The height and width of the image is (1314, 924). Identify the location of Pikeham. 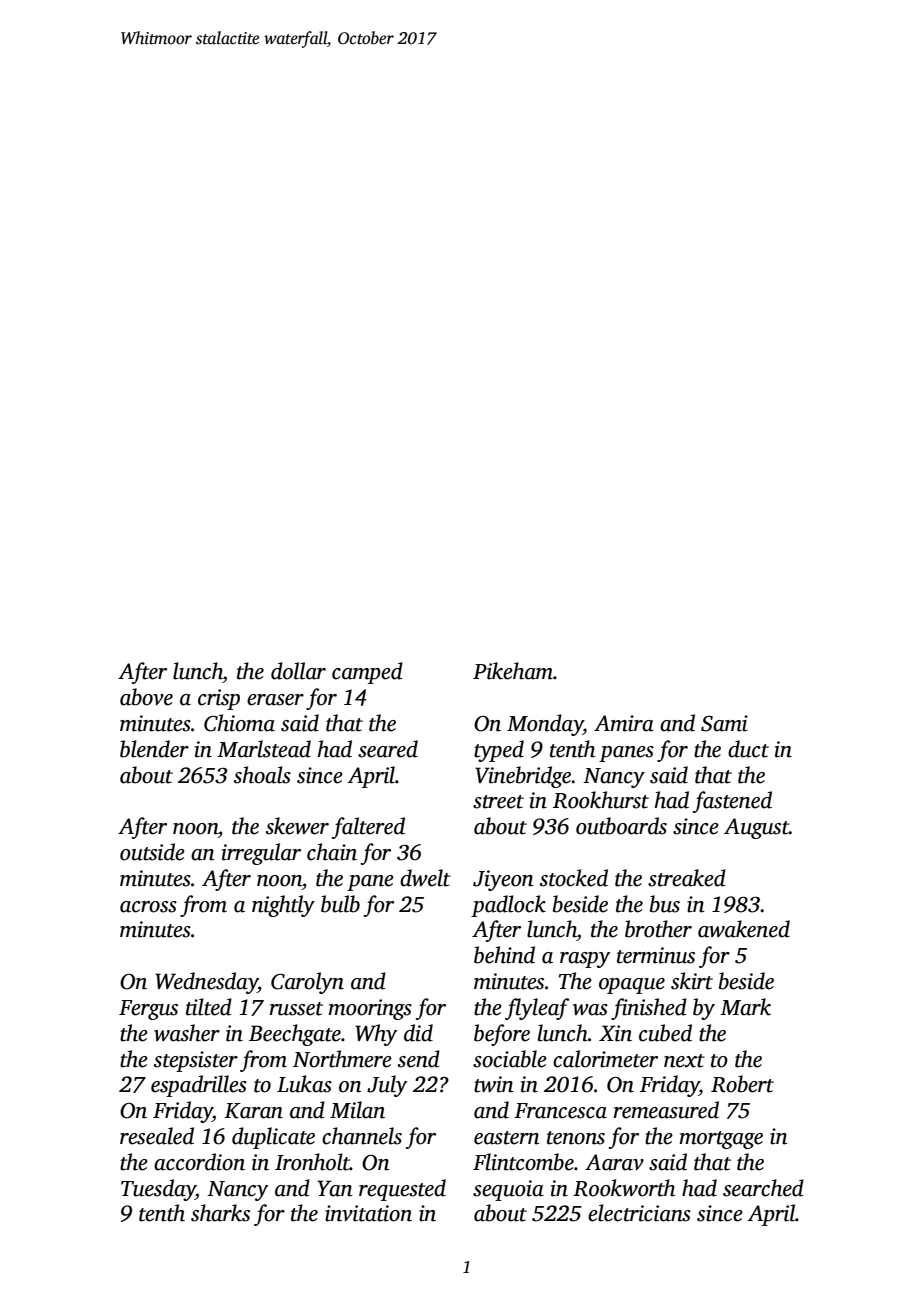
(513, 671).
